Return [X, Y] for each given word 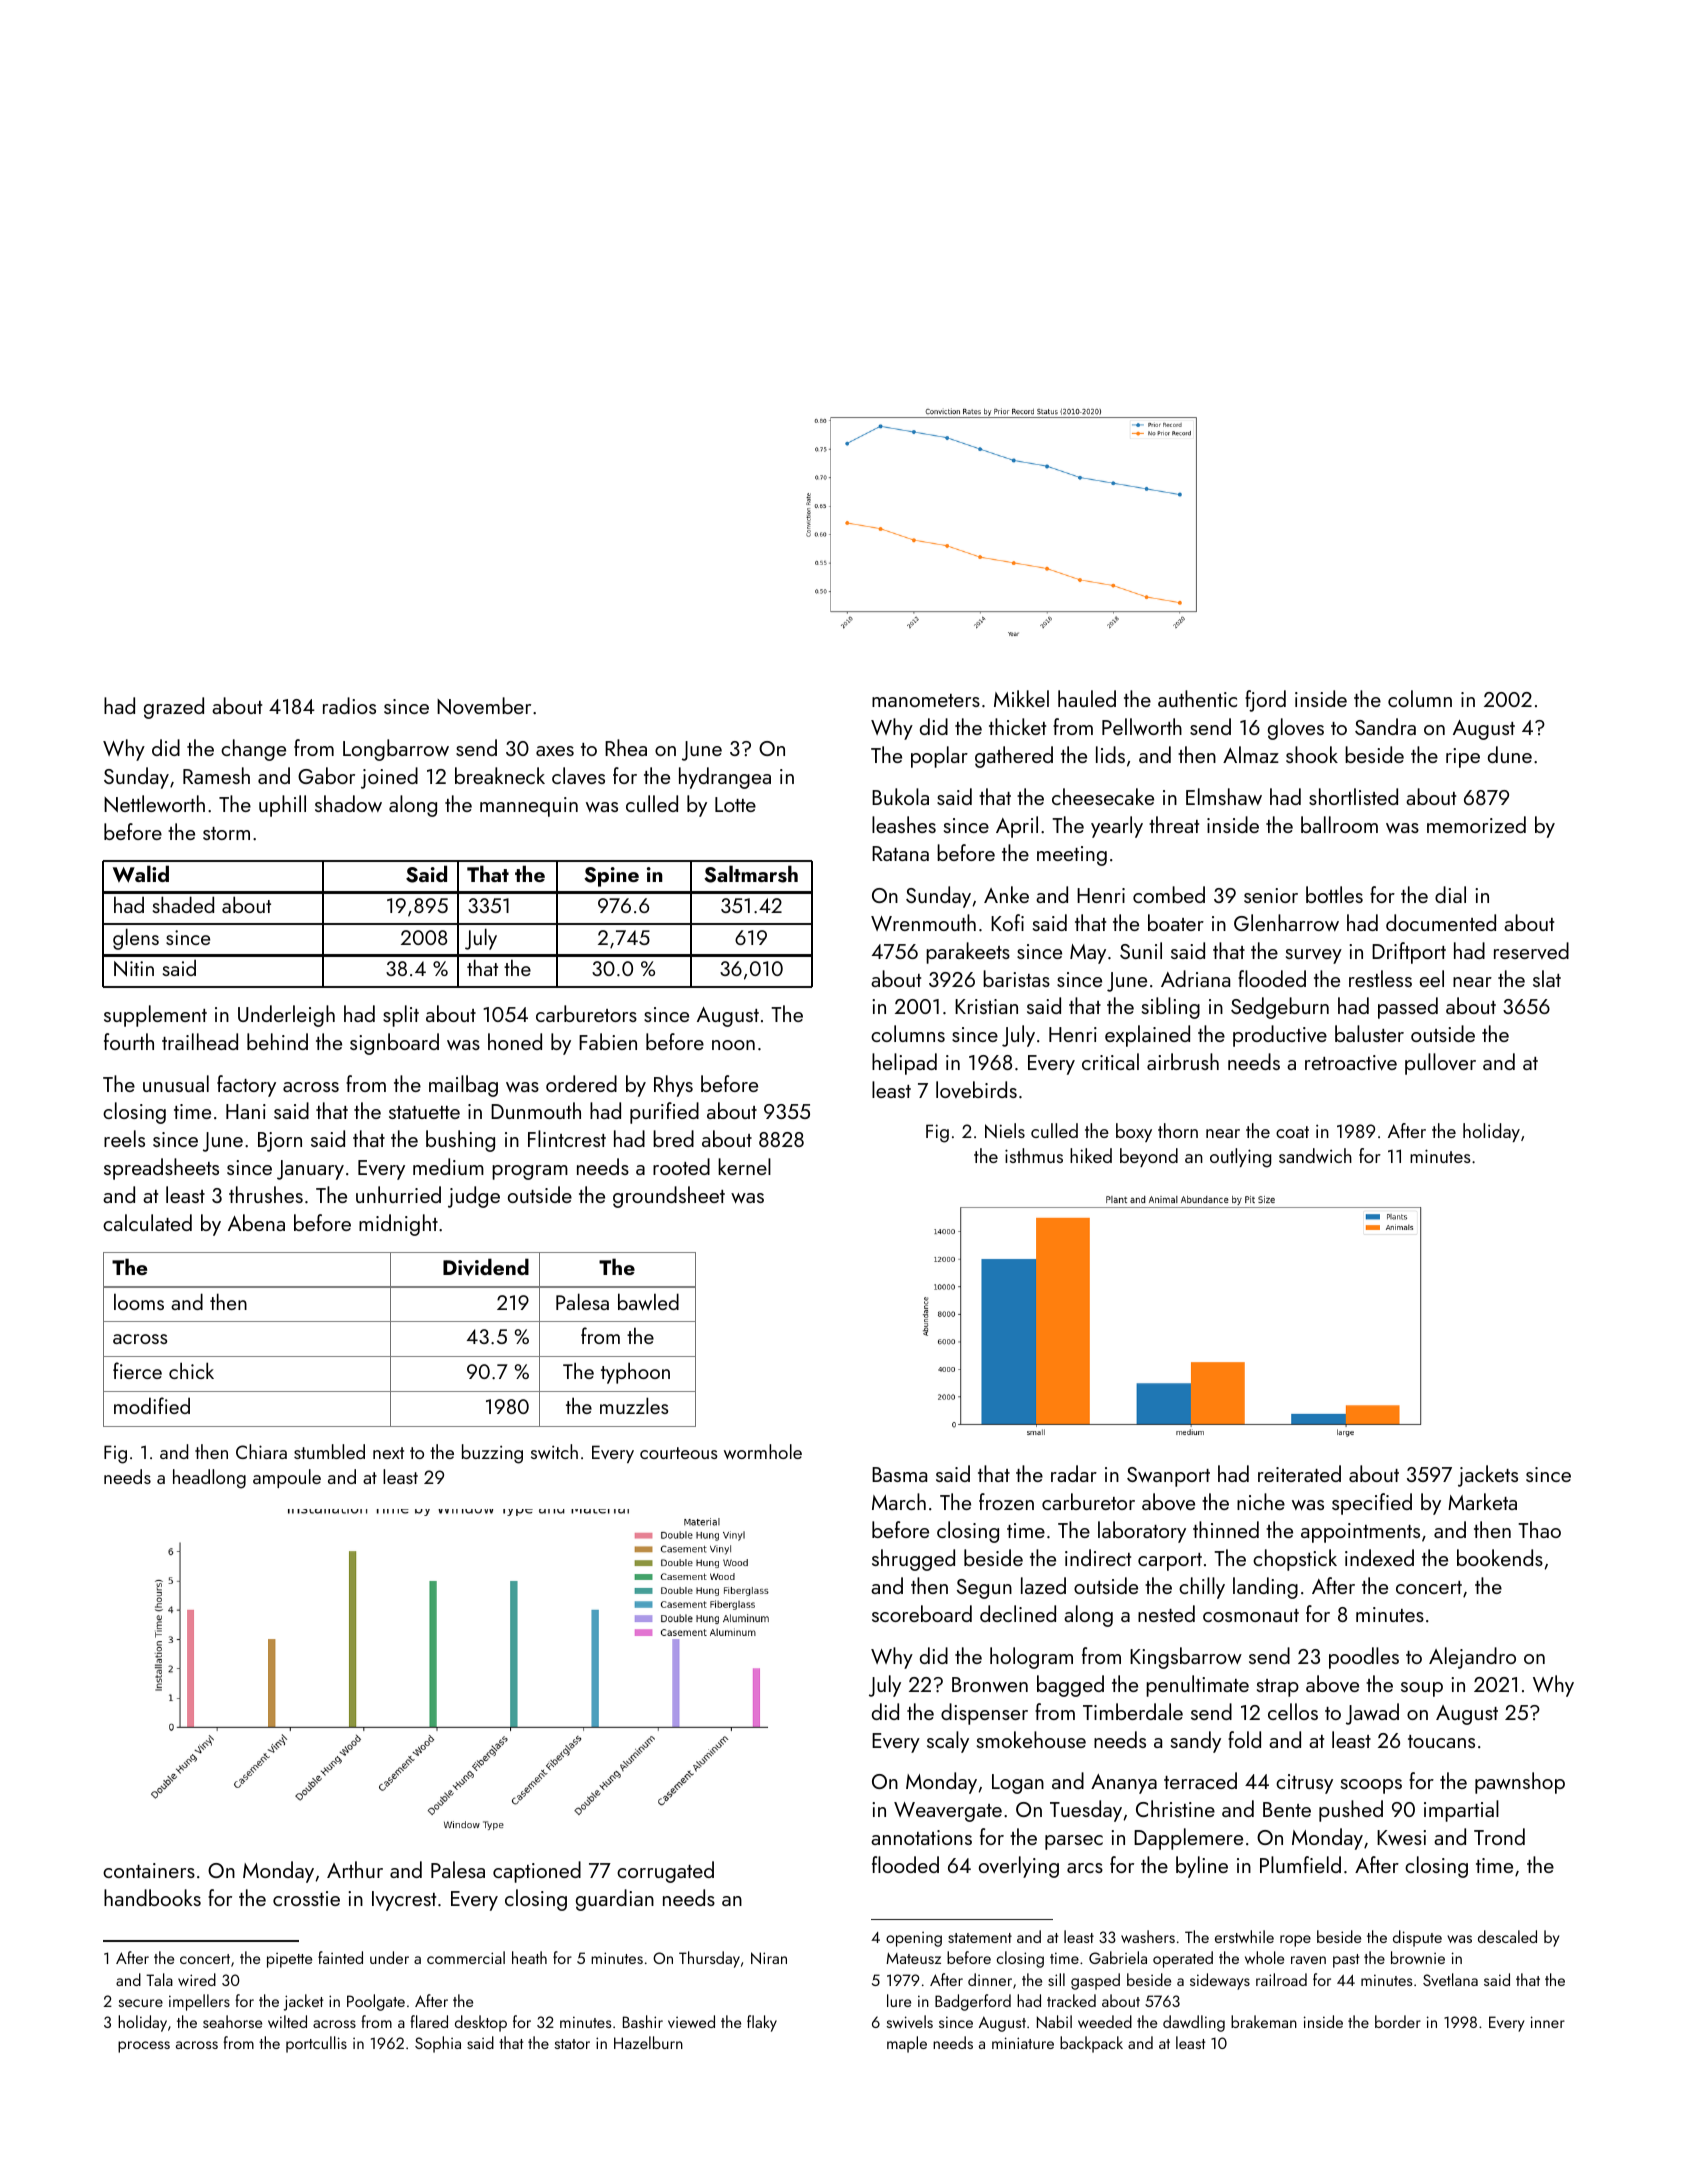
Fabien [608, 1041]
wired [197, 1979]
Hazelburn [648, 2042]
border [1398, 2021]
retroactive [1351, 1063]
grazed [174, 708]
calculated [147, 1222]
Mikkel [1021, 698]
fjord [1265, 701]
